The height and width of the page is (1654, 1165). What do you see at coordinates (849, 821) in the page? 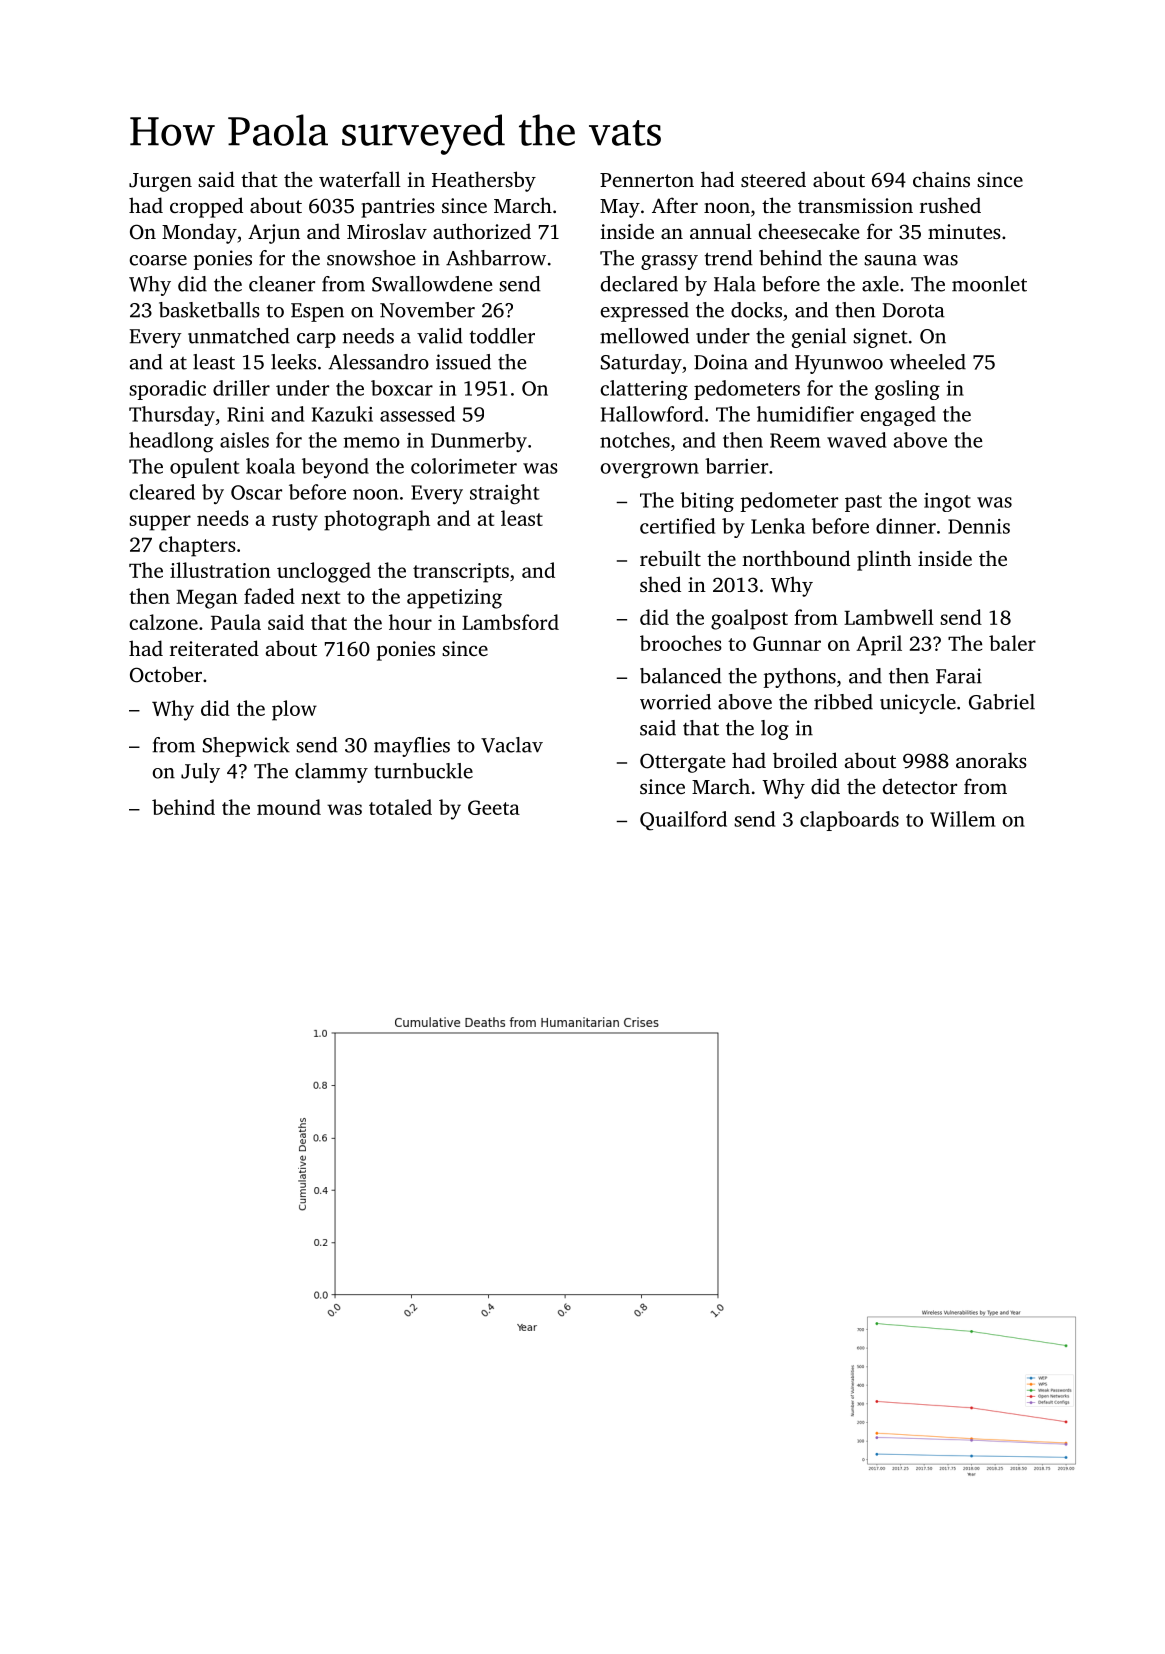
I see `clapboards` at bounding box center [849, 821].
